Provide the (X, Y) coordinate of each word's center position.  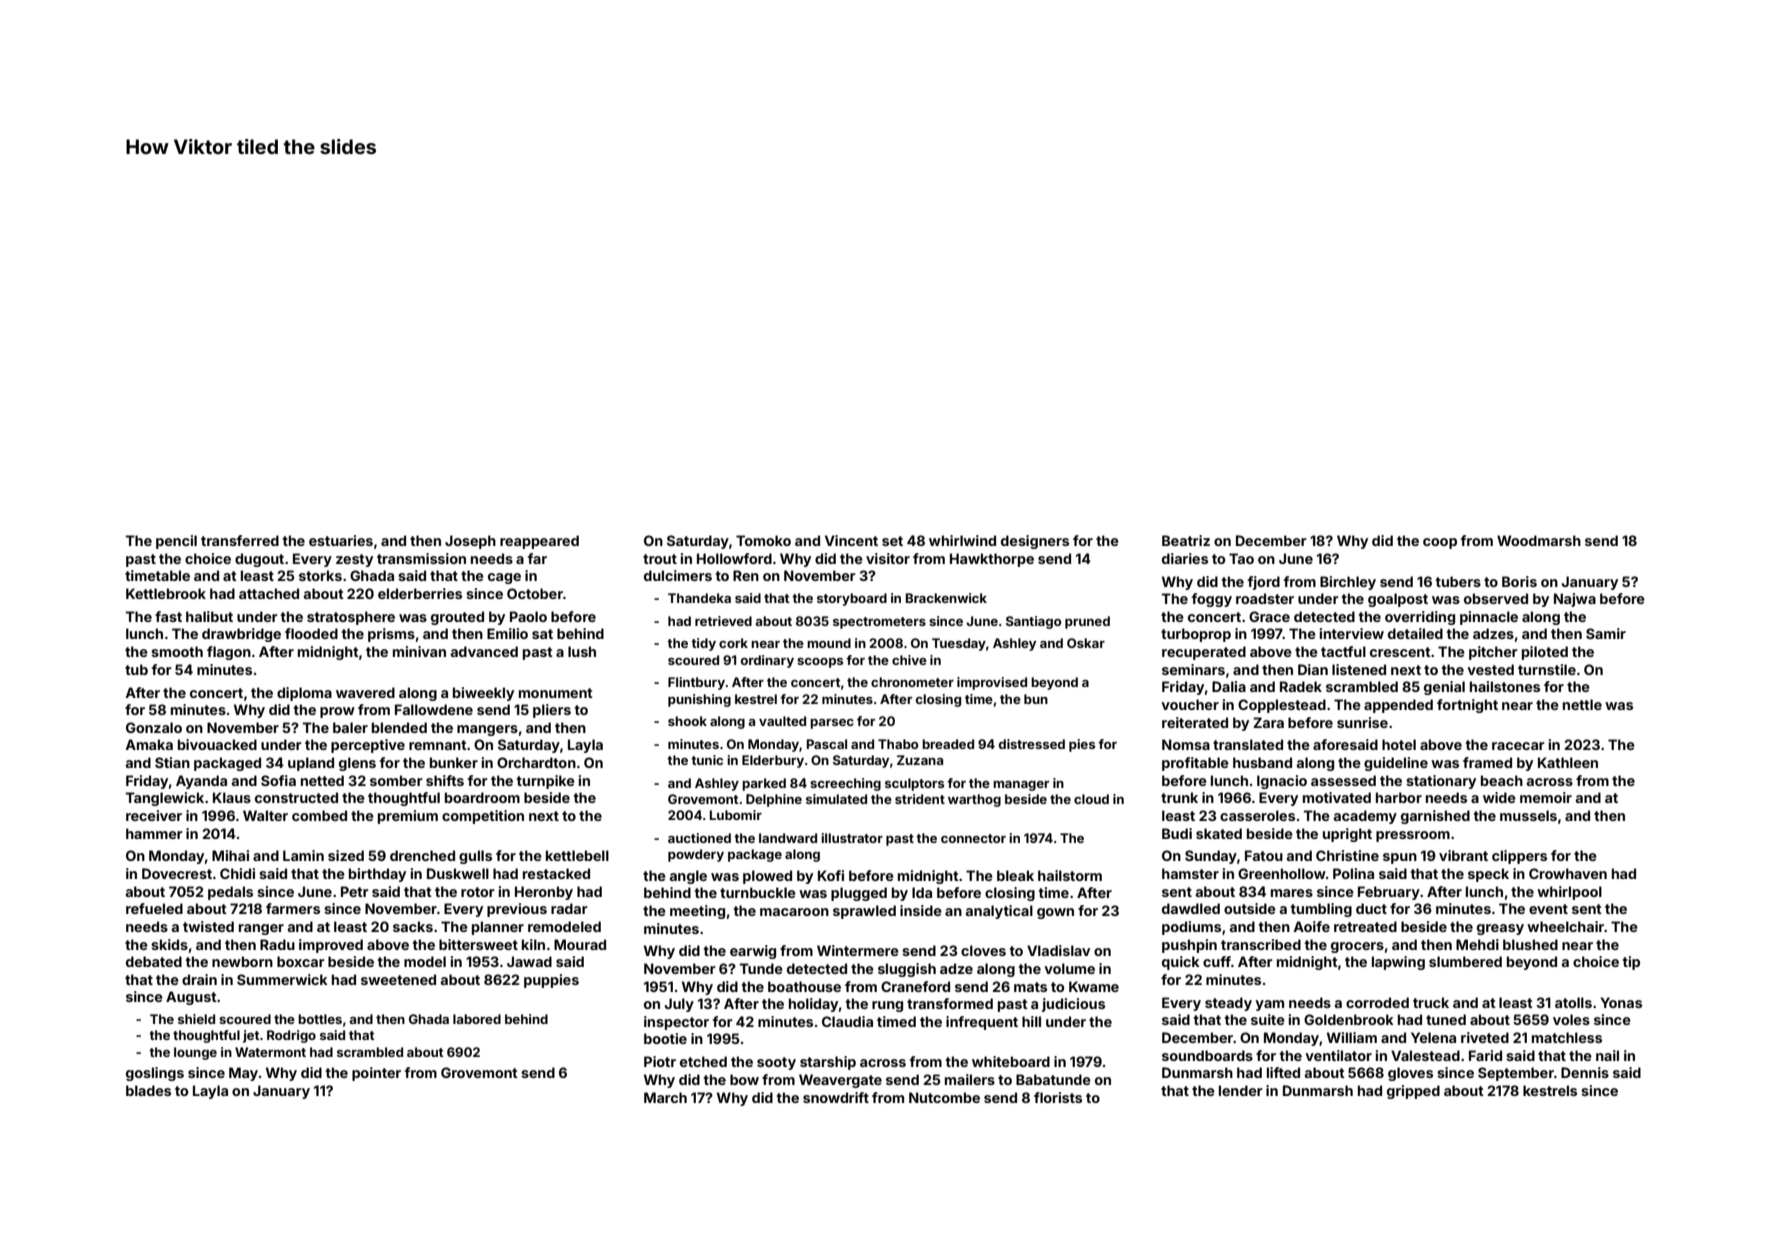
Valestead (1425, 1055)
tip (1631, 963)
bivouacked (217, 744)
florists (1058, 1097)
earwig (753, 952)
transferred (240, 540)
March (665, 1097)
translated (1248, 744)
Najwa (1575, 600)
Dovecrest (177, 873)
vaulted (782, 721)
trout (660, 559)
